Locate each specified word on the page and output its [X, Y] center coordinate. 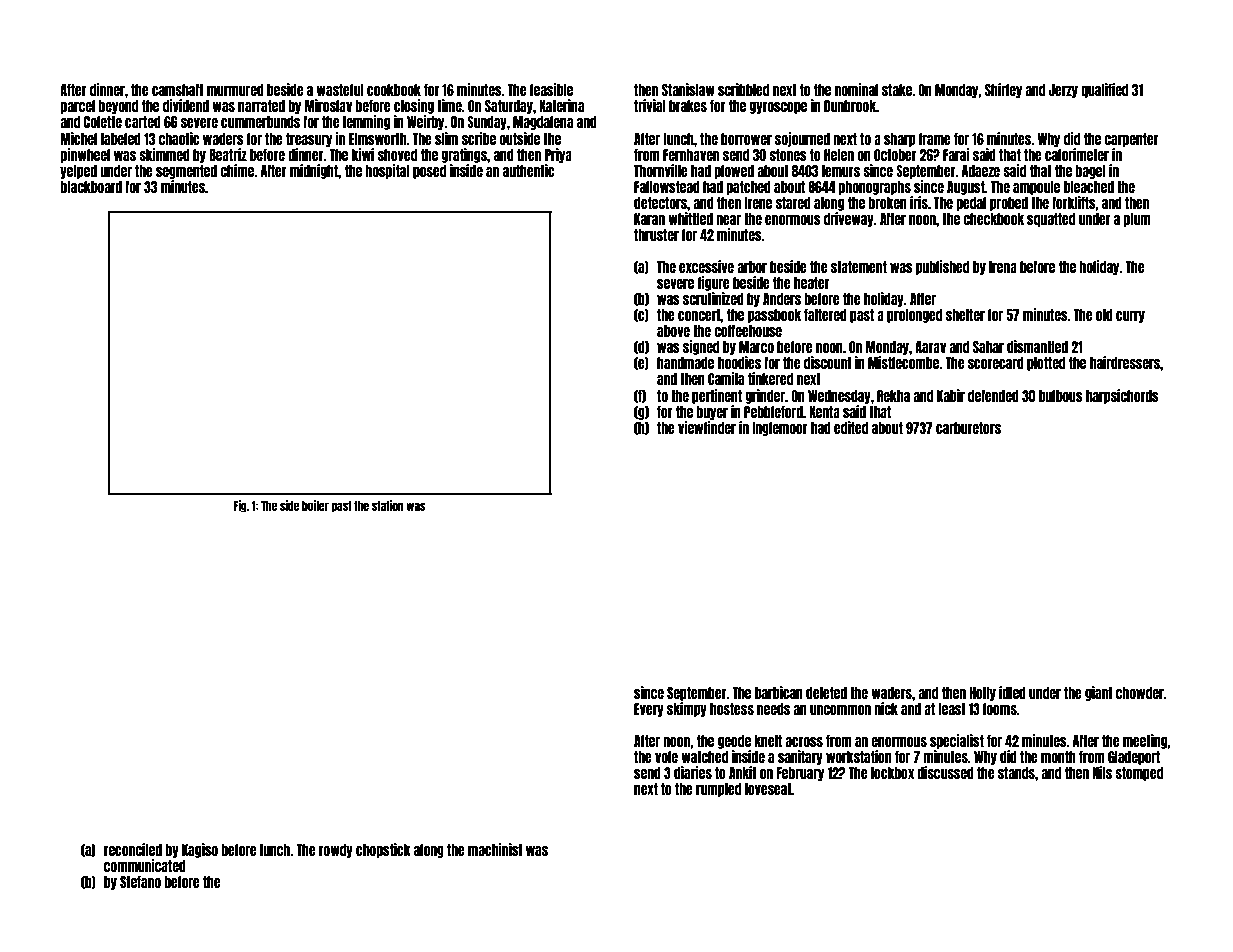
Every [649, 710]
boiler [315, 505]
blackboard [91, 187]
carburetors [968, 428]
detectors [660, 203]
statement [859, 267]
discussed [945, 772]
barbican [779, 692]
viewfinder [707, 427]
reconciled [133, 849]
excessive [706, 266]
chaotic [179, 138]
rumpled [718, 790]
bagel [1090, 172]
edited [851, 427]
